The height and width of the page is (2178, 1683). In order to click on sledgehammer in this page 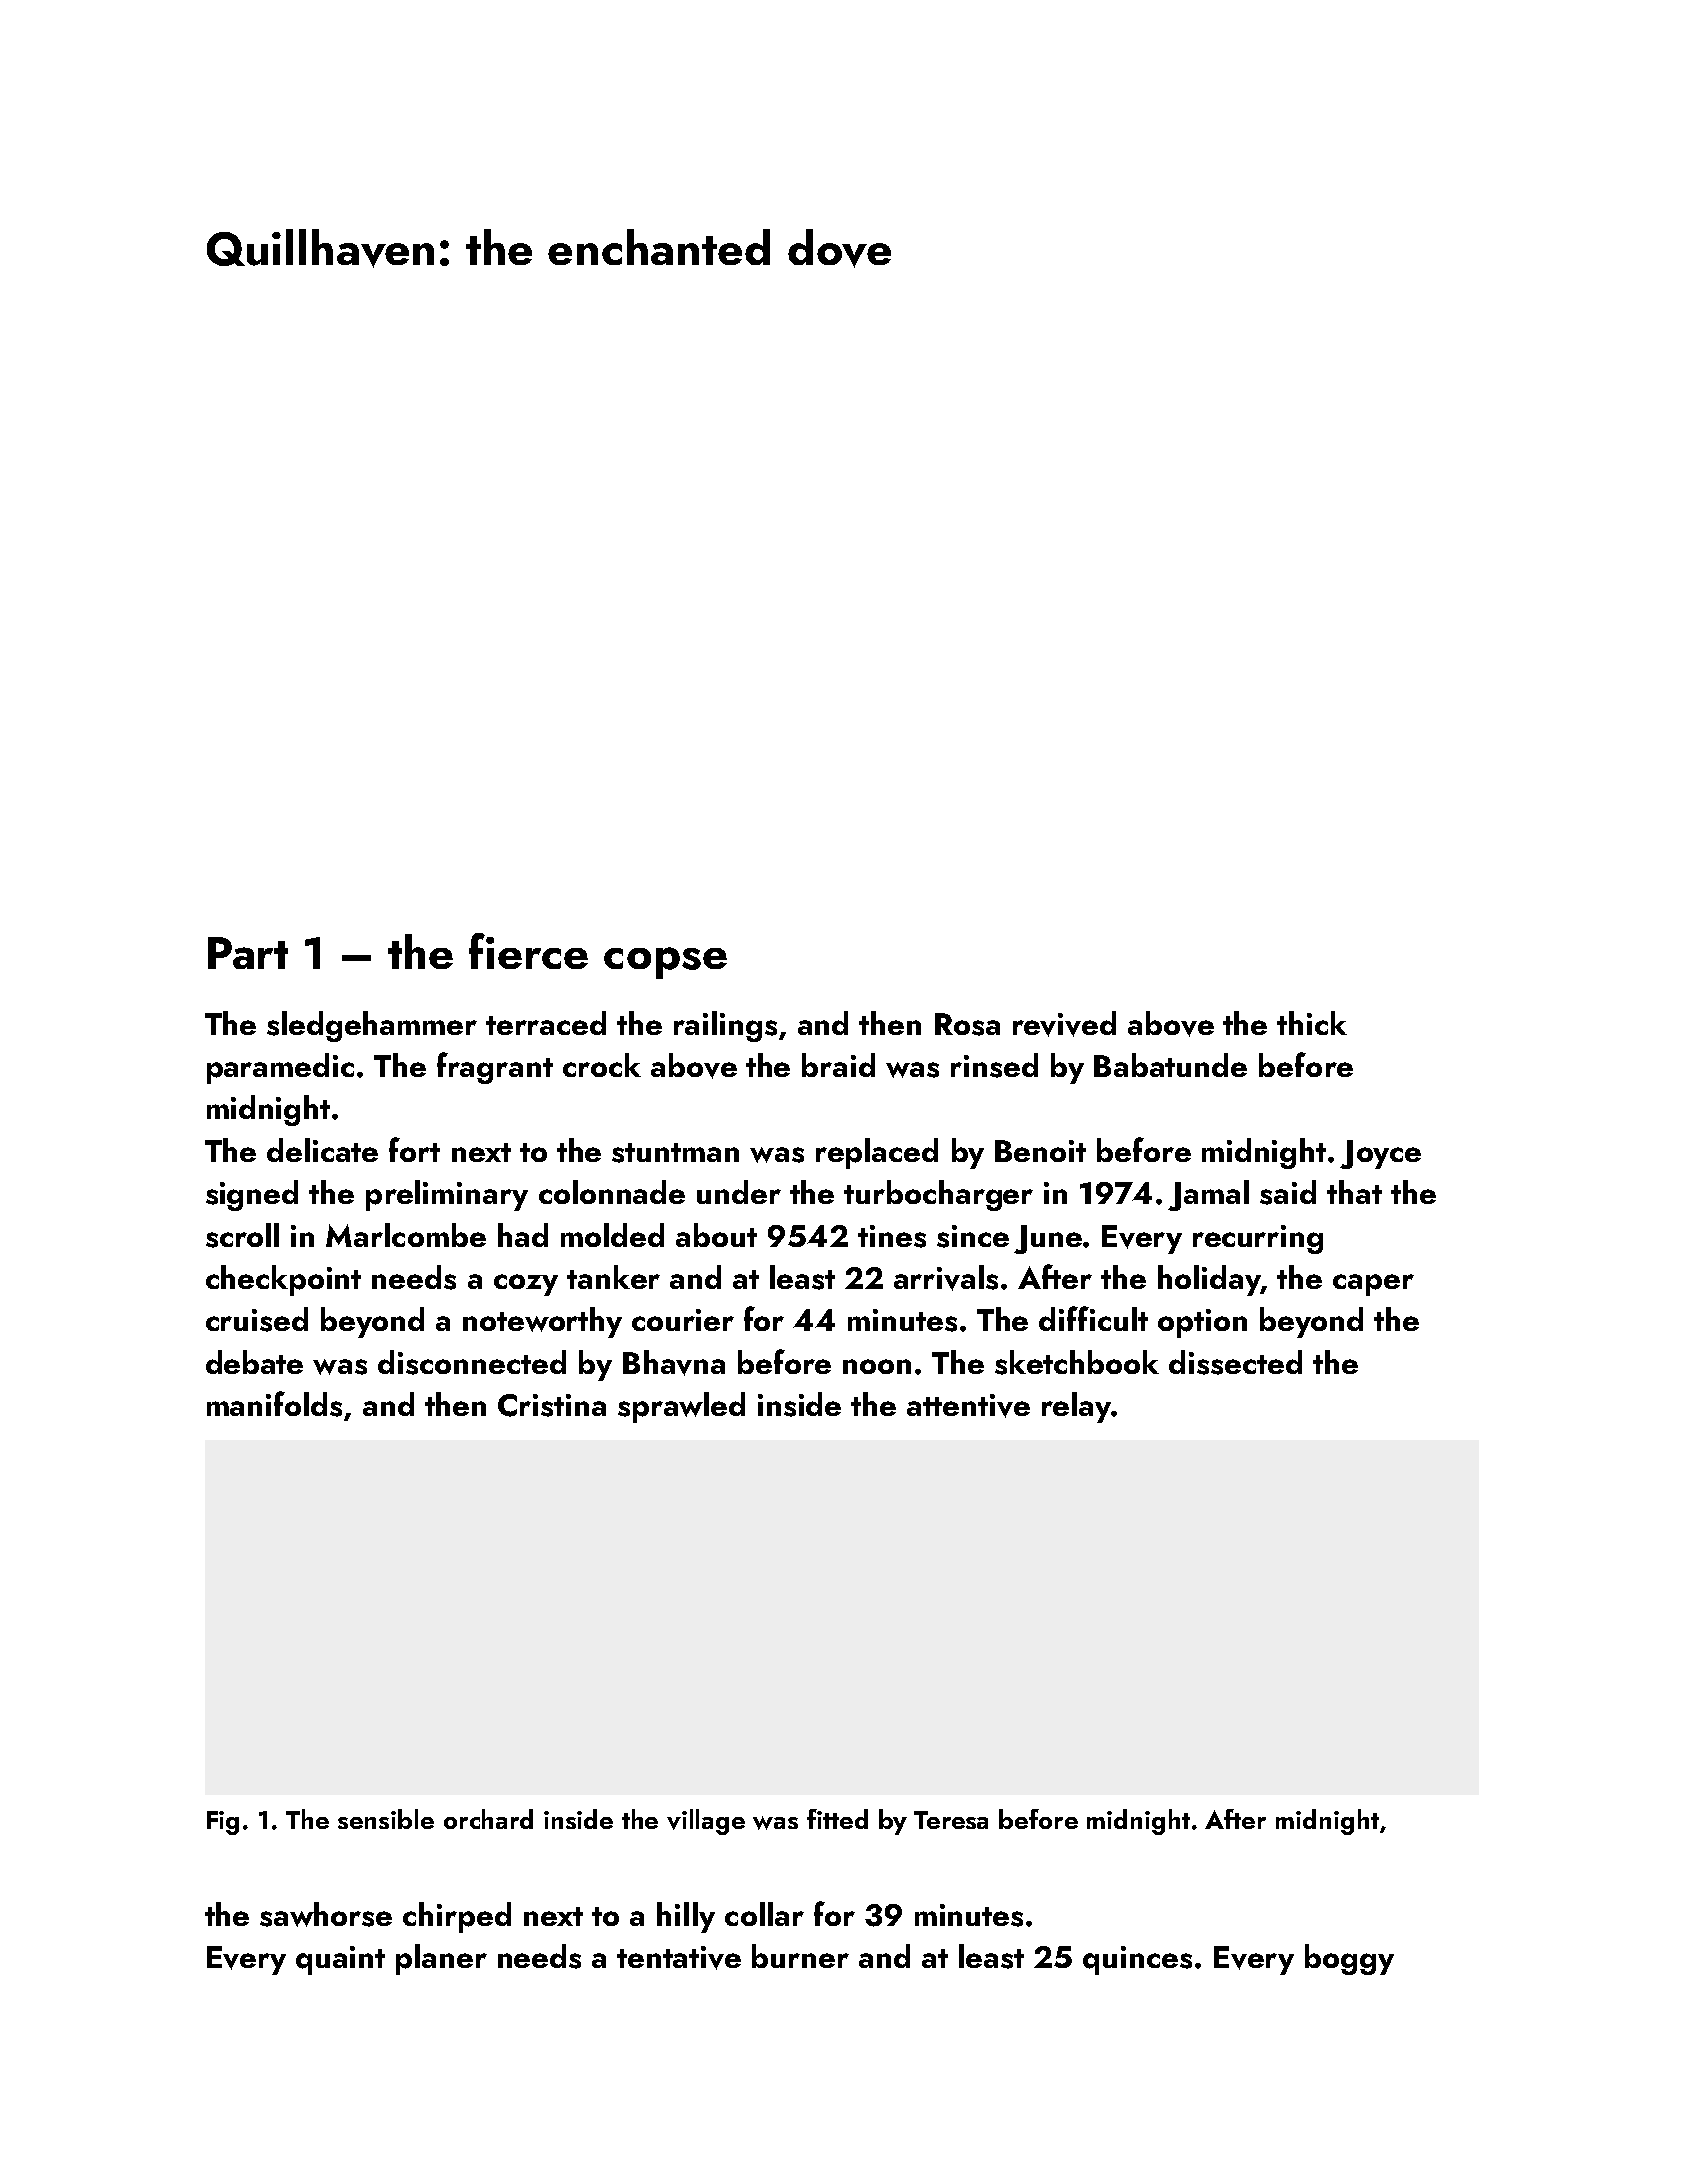, I will do `click(372, 1026)`.
